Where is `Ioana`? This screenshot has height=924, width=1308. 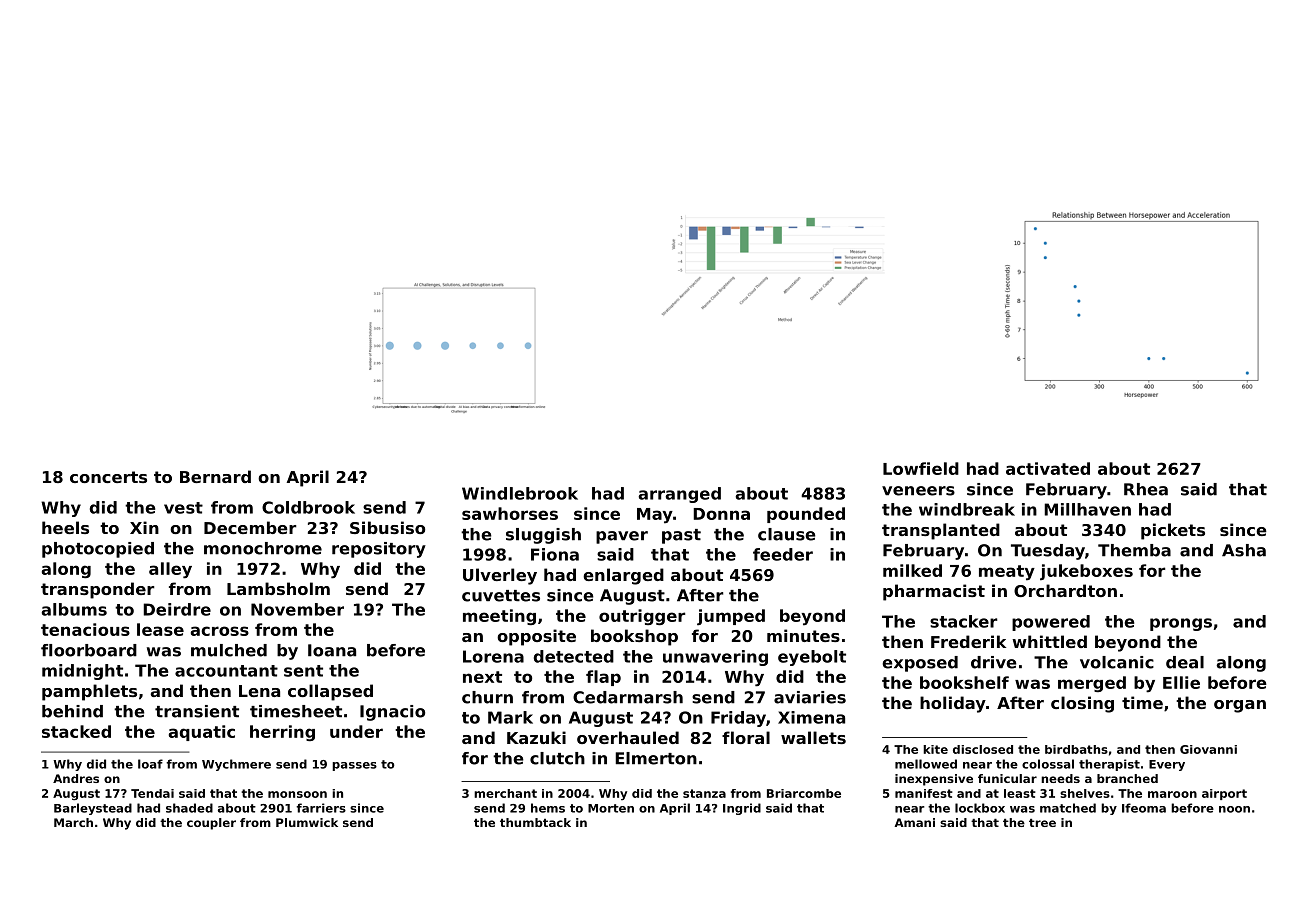
Ioana is located at coordinates (332, 650).
